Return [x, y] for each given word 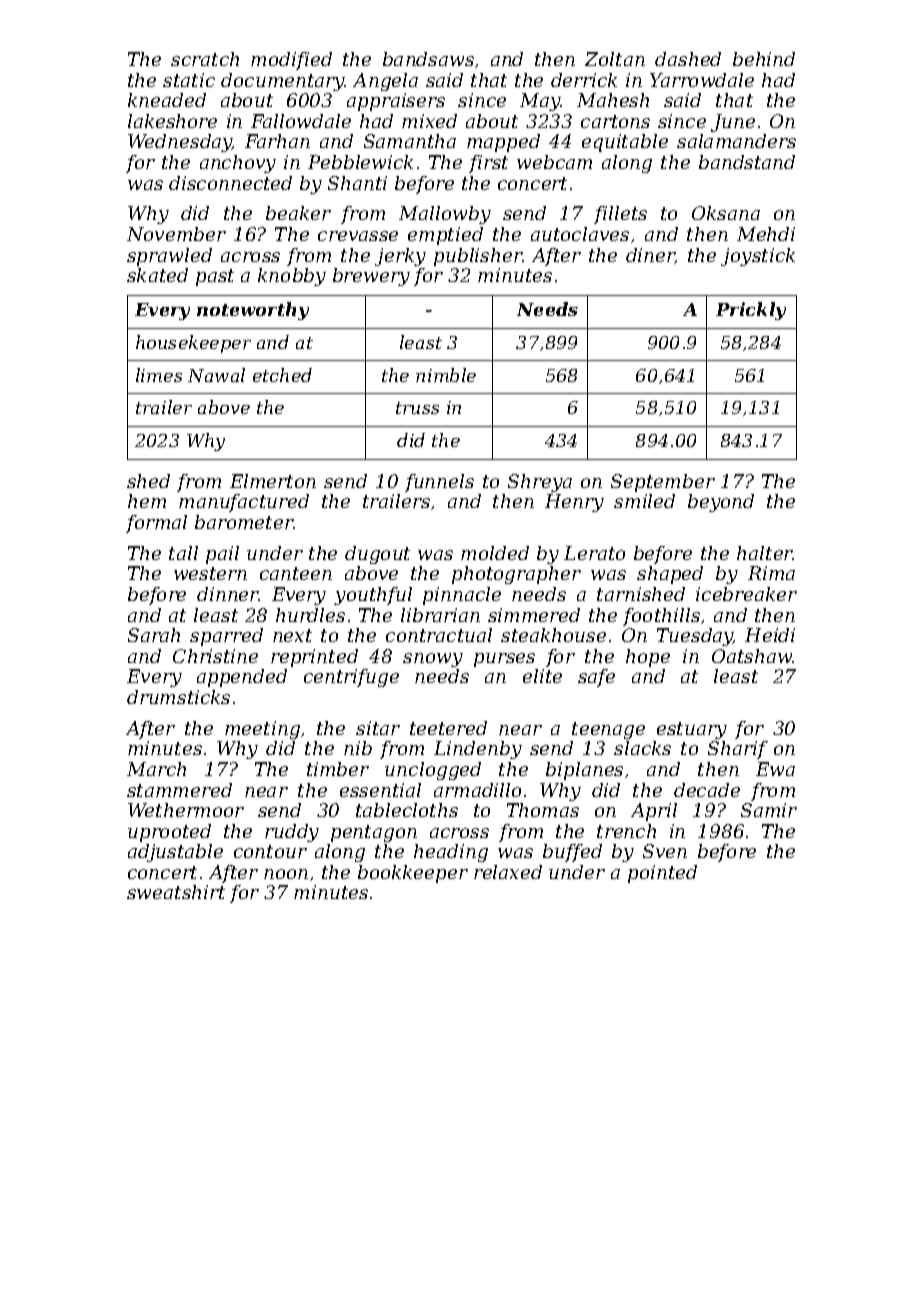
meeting [262, 730]
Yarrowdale [702, 80]
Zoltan [615, 59]
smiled [644, 501]
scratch [205, 59]
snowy [433, 660]
